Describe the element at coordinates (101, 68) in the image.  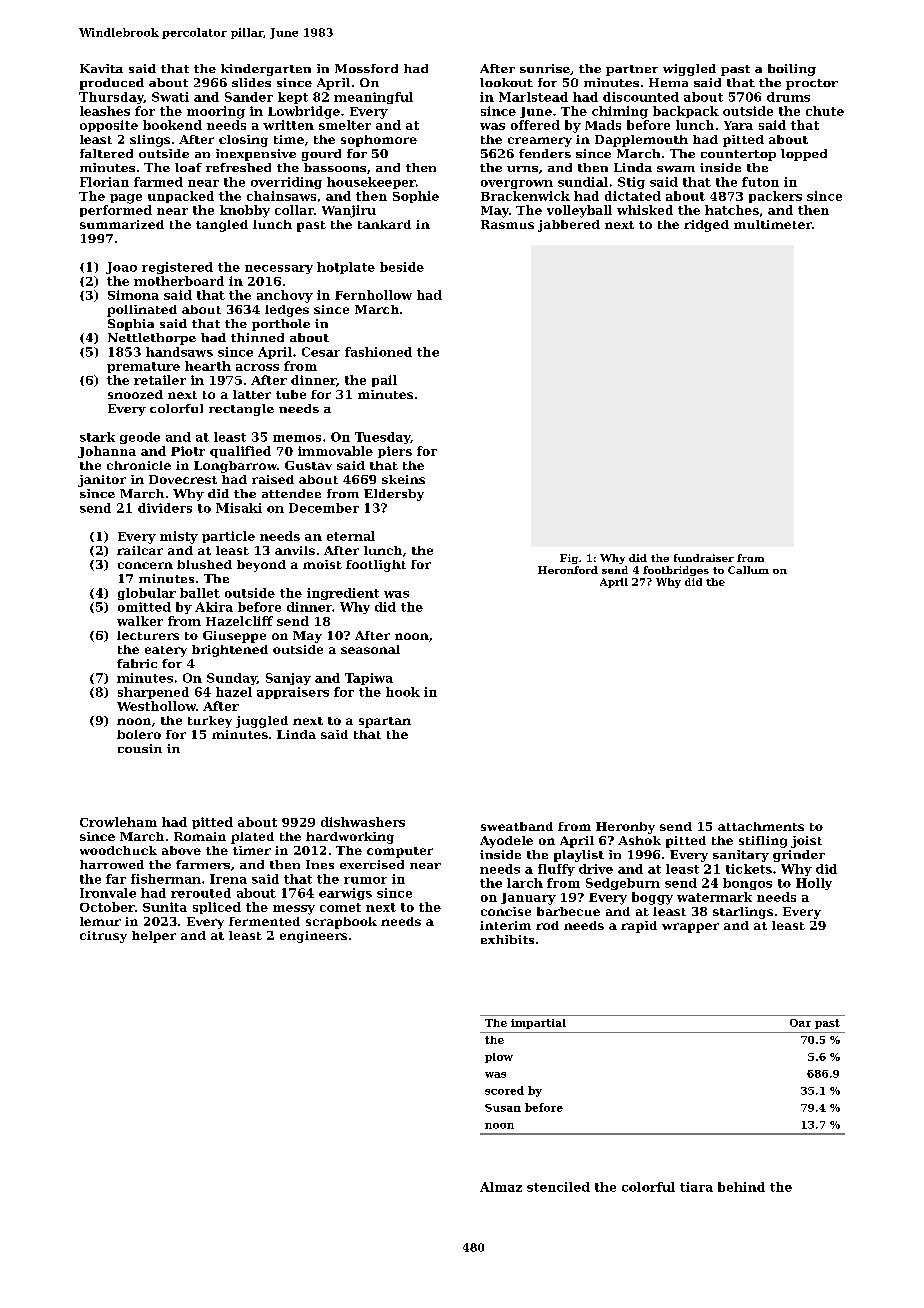
I see `Kavita` at that location.
